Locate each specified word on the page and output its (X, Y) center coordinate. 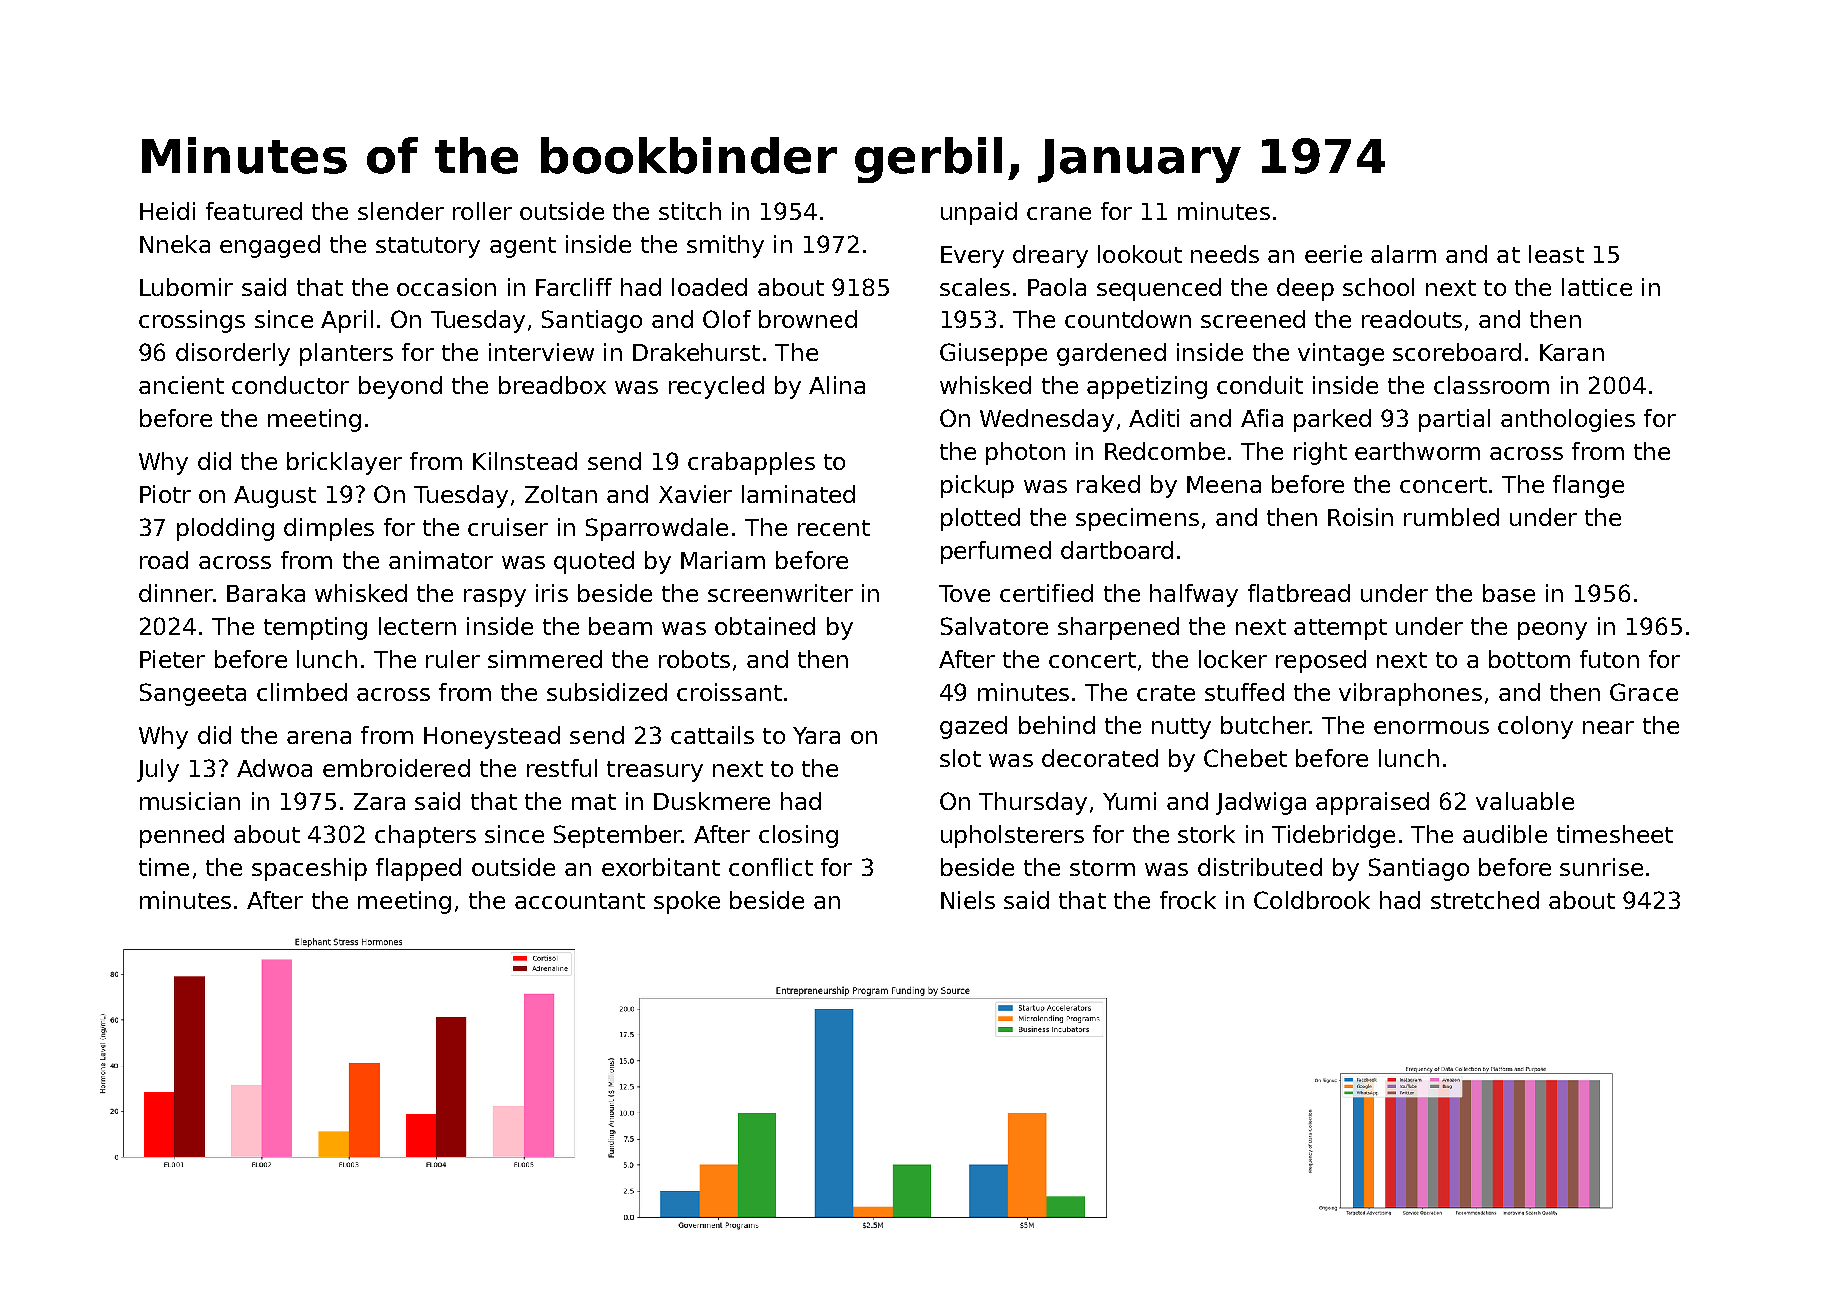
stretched (1485, 900)
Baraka (266, 593)
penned (182, 836)
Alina (837, 385)
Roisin (1360, 517)
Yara (816, 735)
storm (1102, 868)
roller (482, 211)
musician (190, 801)
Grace (1644, 692)
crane (1059, 213)
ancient (181, 385)
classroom (1491, 385)
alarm (1403, 254)
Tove (964, 593)
